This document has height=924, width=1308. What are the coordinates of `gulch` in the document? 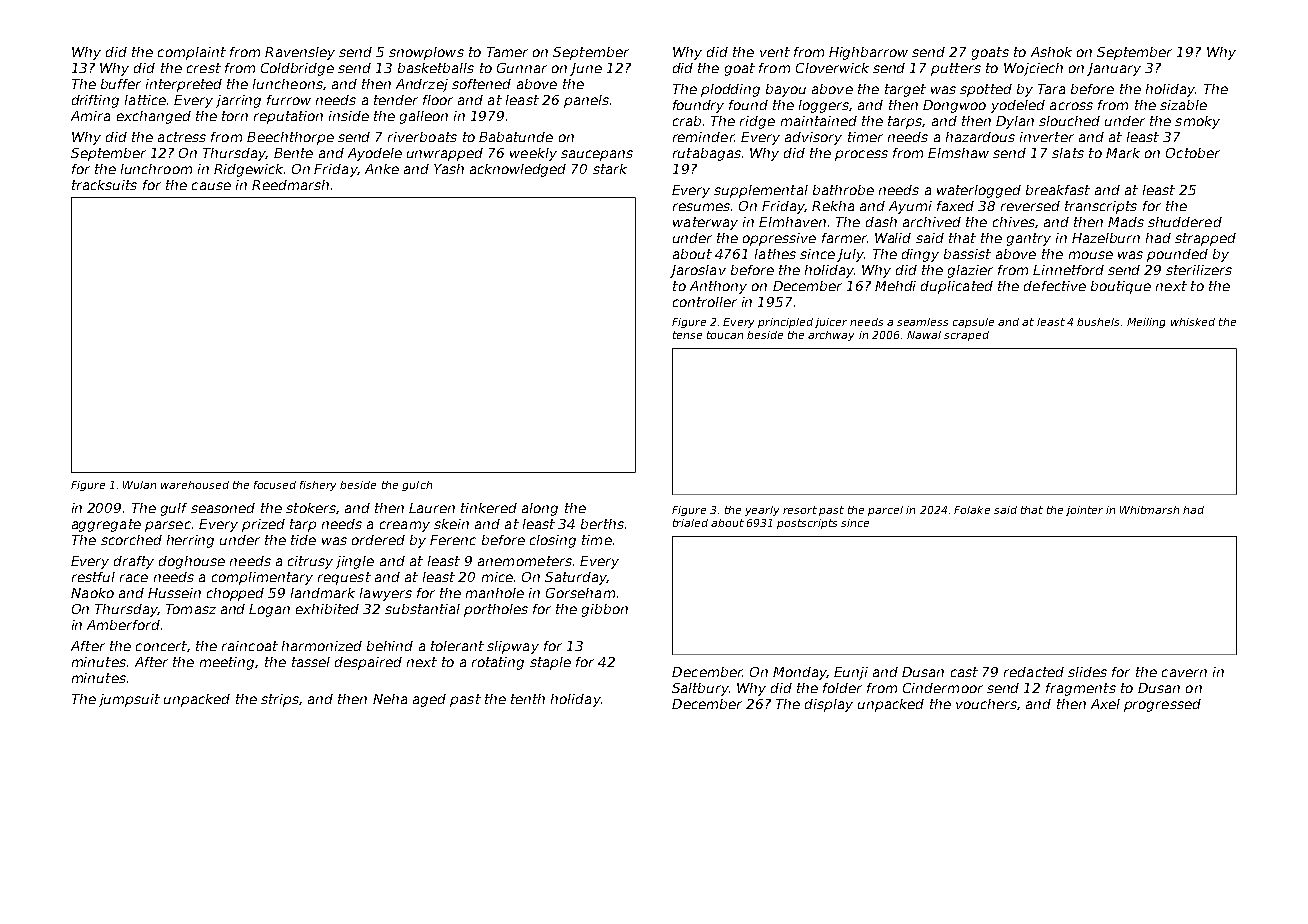 It's located at (417, 486).
